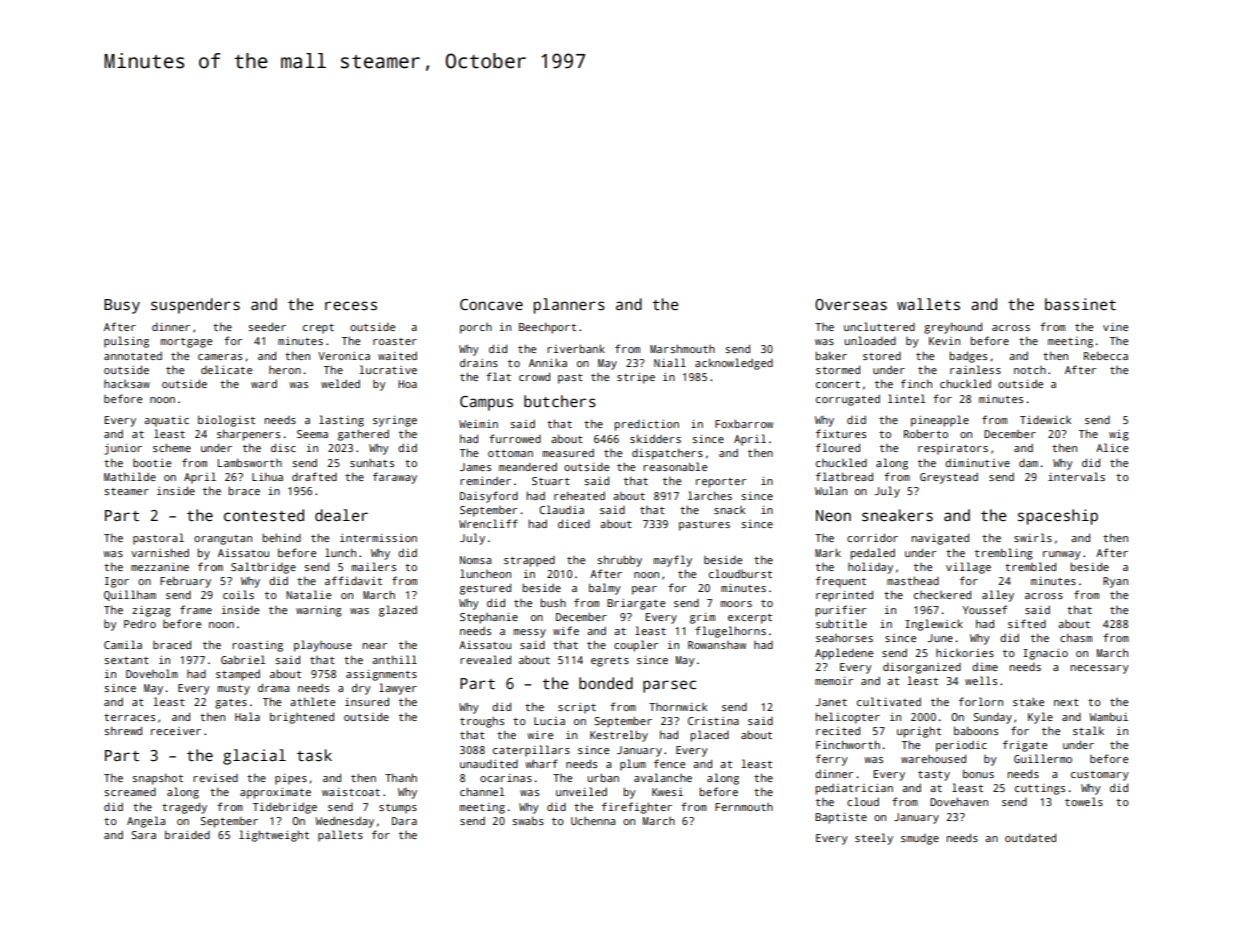 This screenshot has width=1233, height=952. Describe the element at coordinates (187, 834) in the screenshot. I see `braided` at that location.
